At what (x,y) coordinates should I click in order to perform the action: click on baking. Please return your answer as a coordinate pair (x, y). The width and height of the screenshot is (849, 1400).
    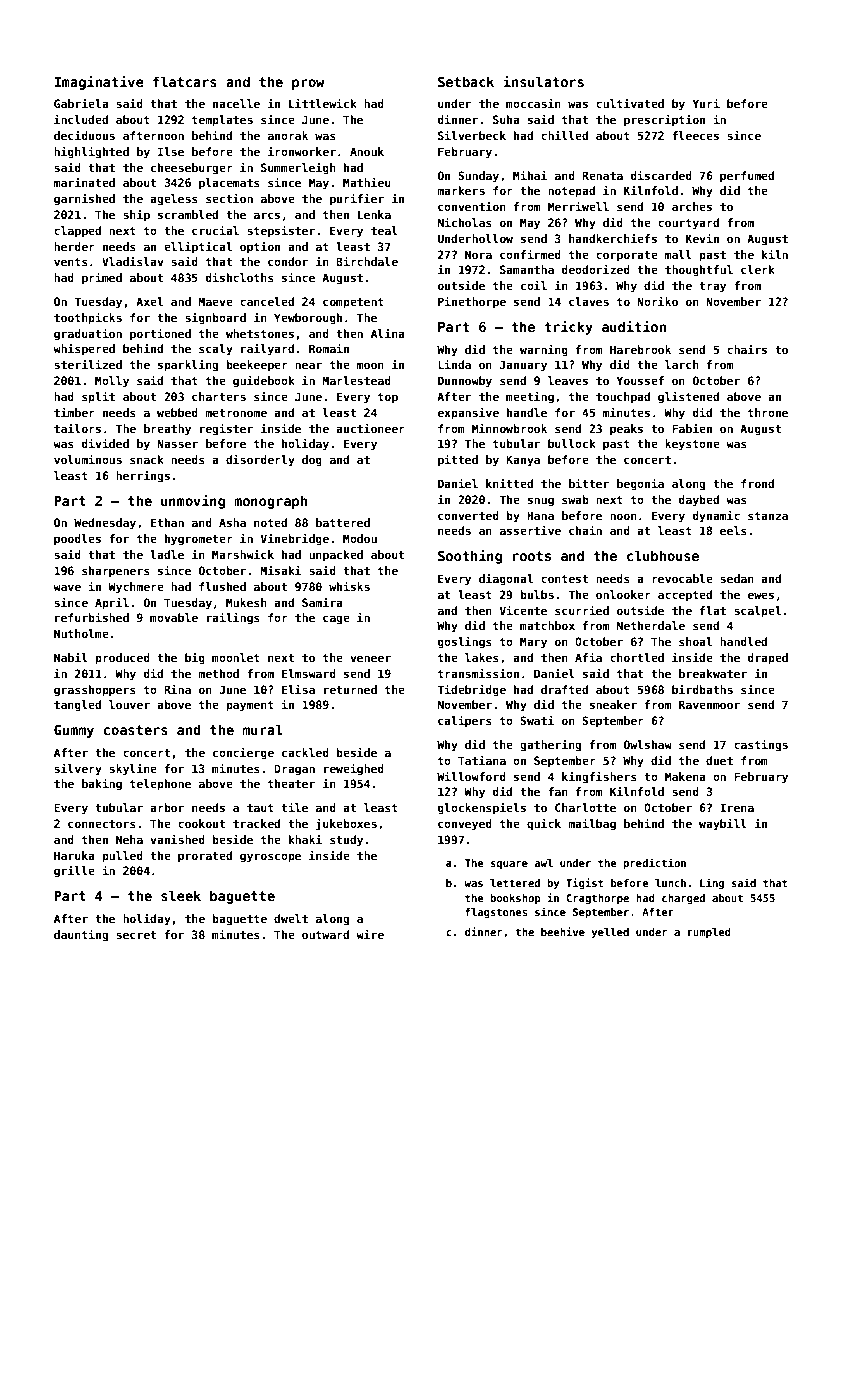
    Looking at the image, I should click on (102, 784).
